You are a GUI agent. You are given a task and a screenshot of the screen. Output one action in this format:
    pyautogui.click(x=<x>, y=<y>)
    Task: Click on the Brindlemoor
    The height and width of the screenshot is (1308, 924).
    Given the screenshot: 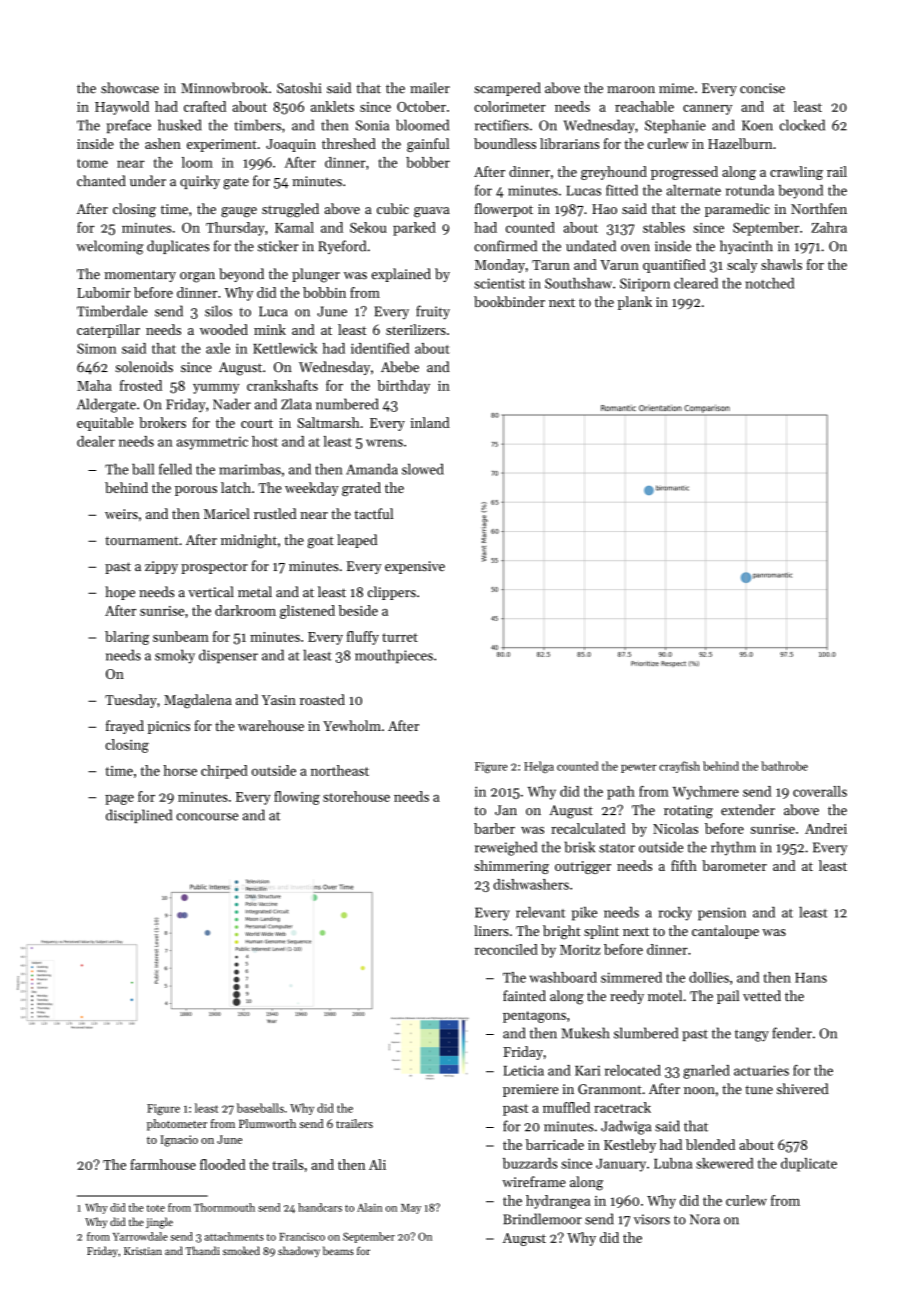 What is the action you would take?
    pyautogui.click(x=542, y=1219)
